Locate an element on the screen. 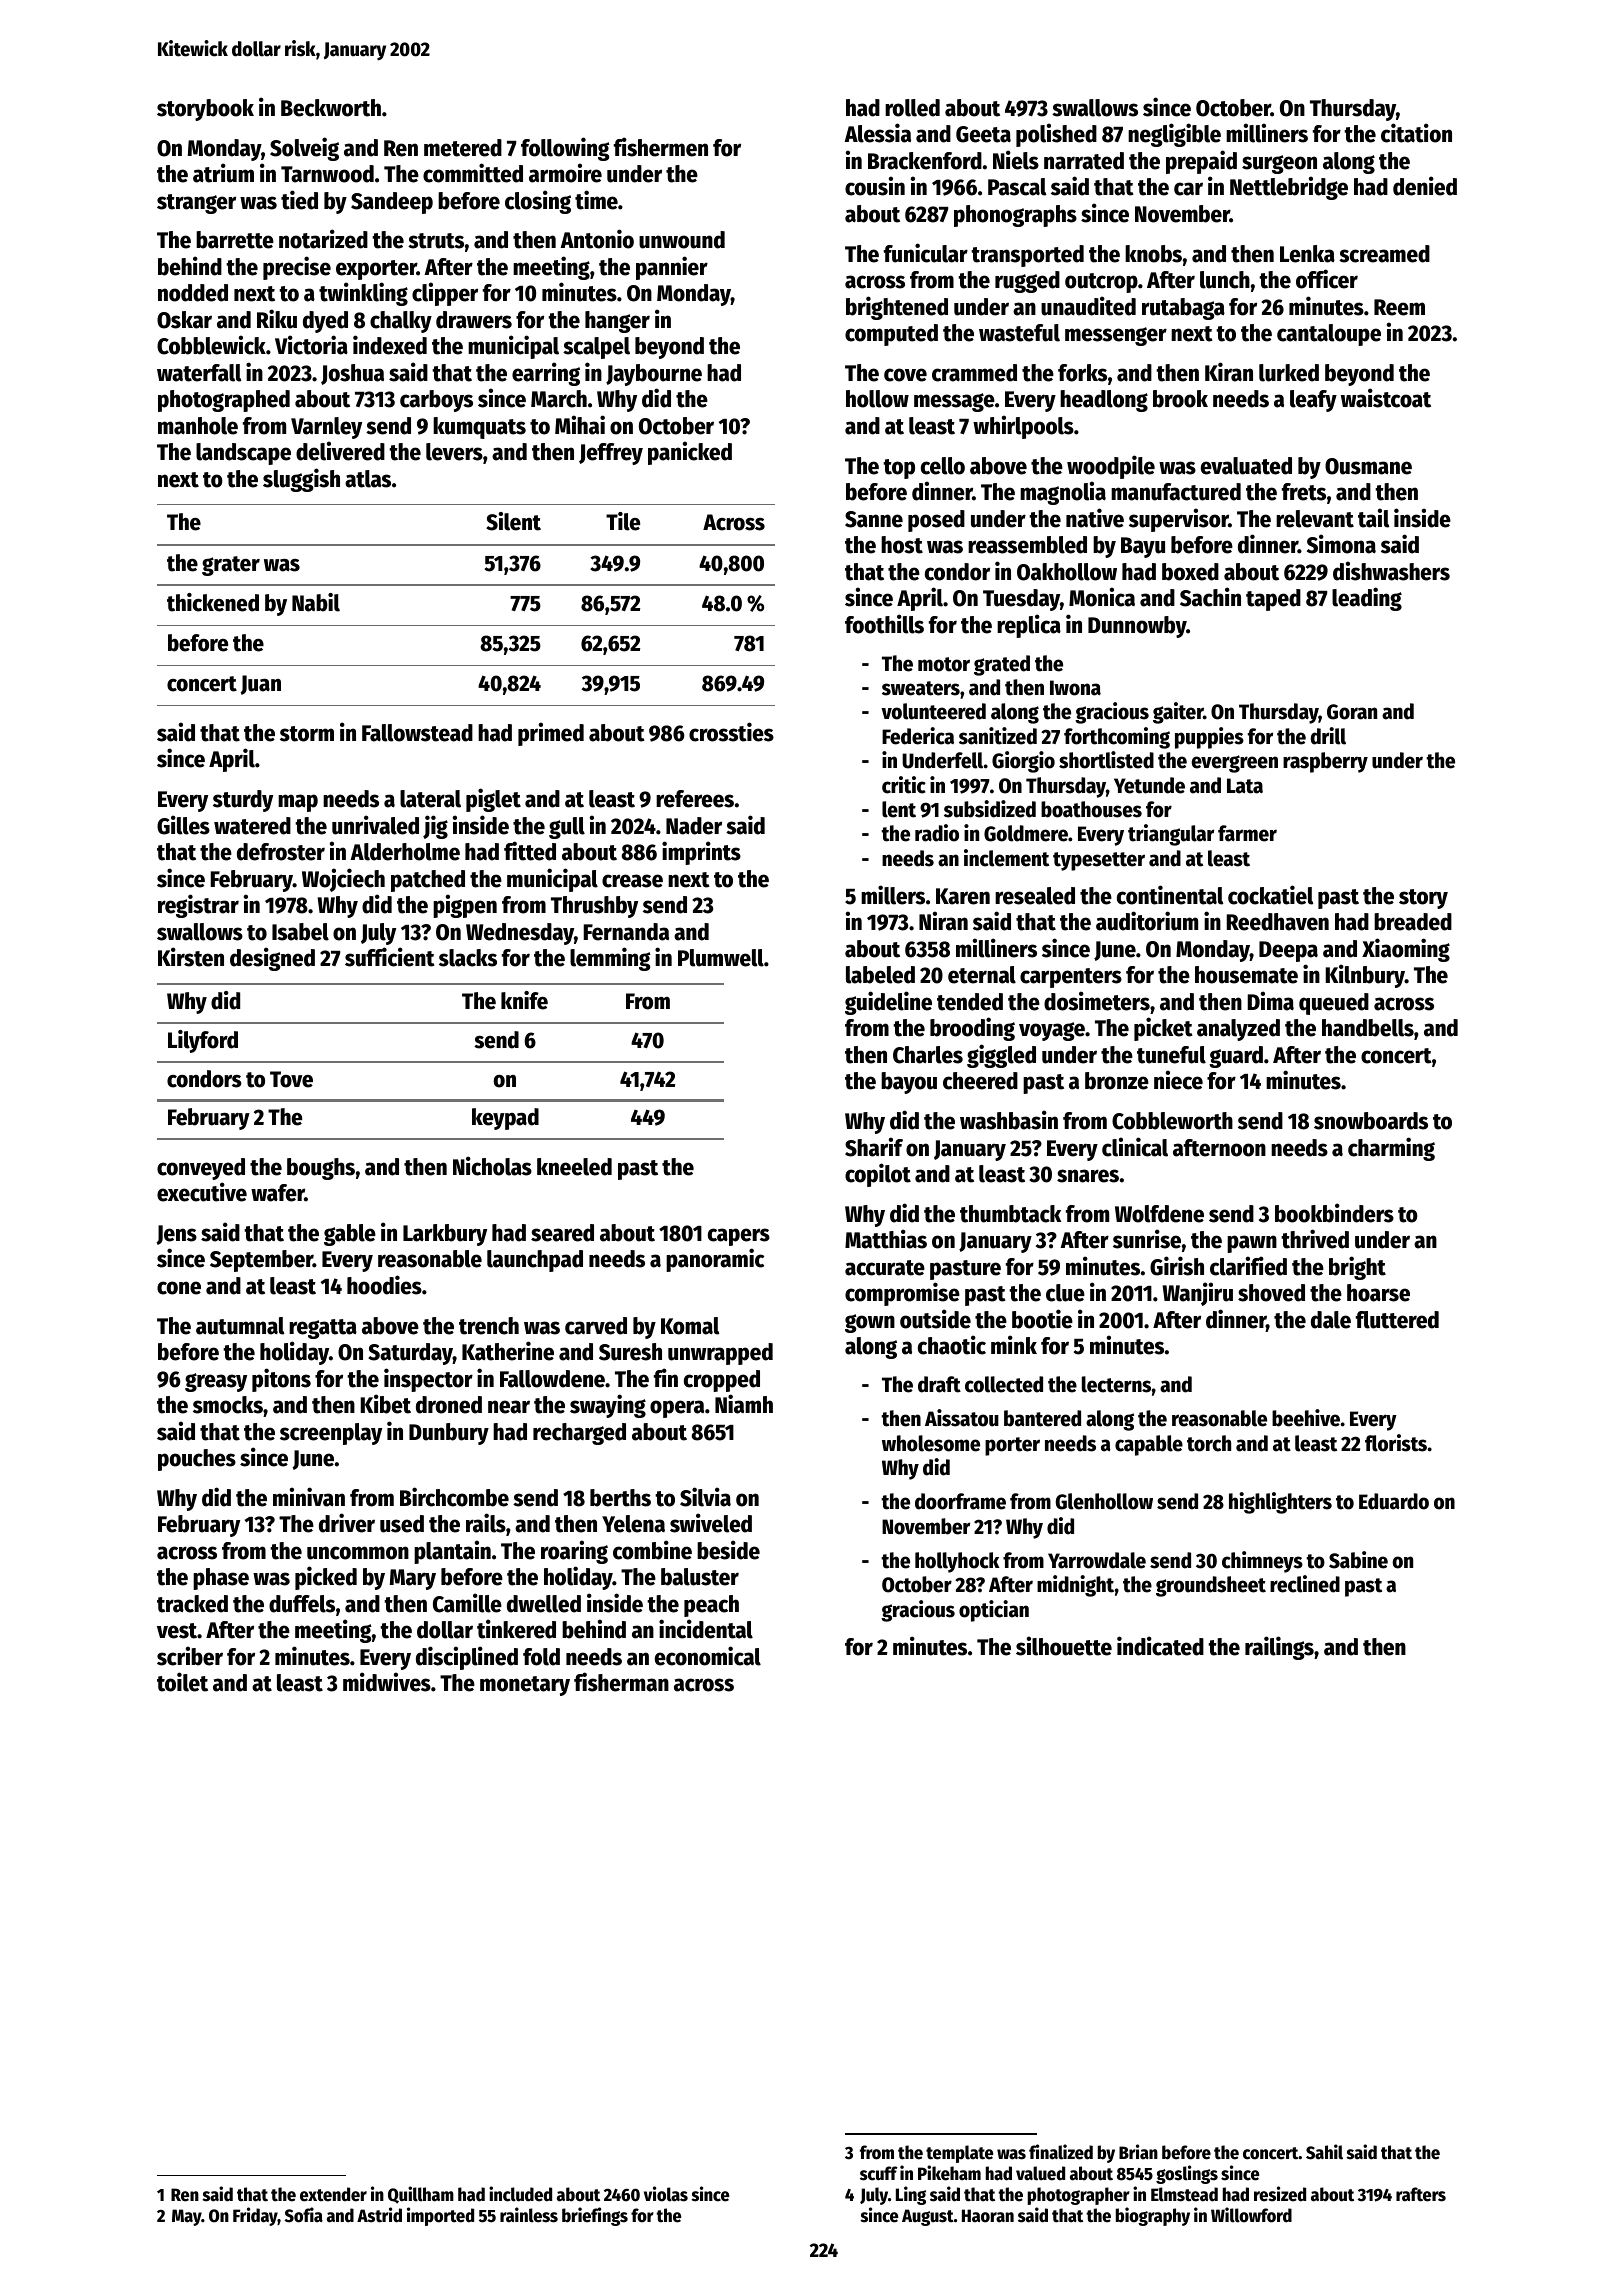  midwives is located at coordinates (387, 1682).
